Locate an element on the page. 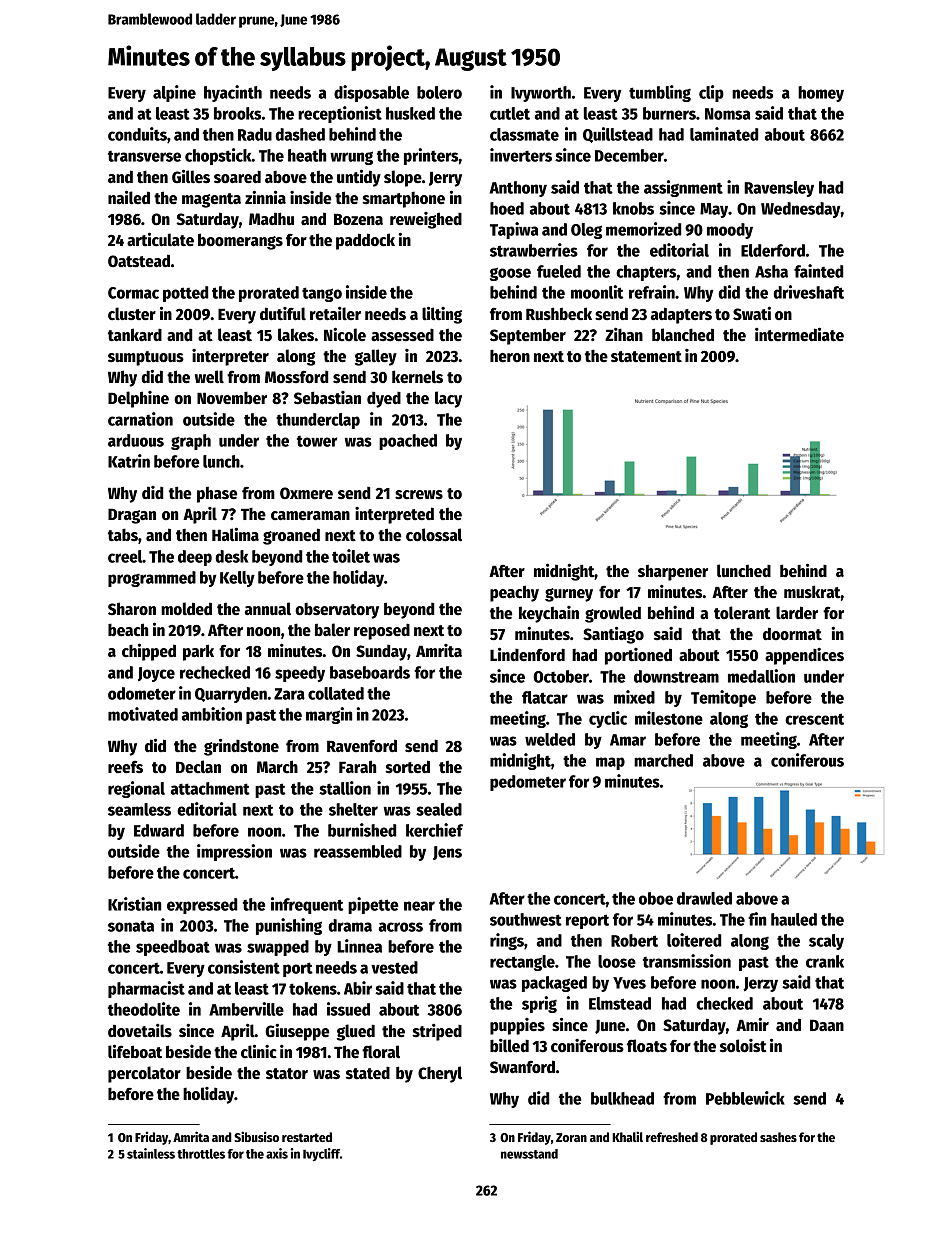 This page has height=1233, width=952. vested is located at coordinates (394, 967).
